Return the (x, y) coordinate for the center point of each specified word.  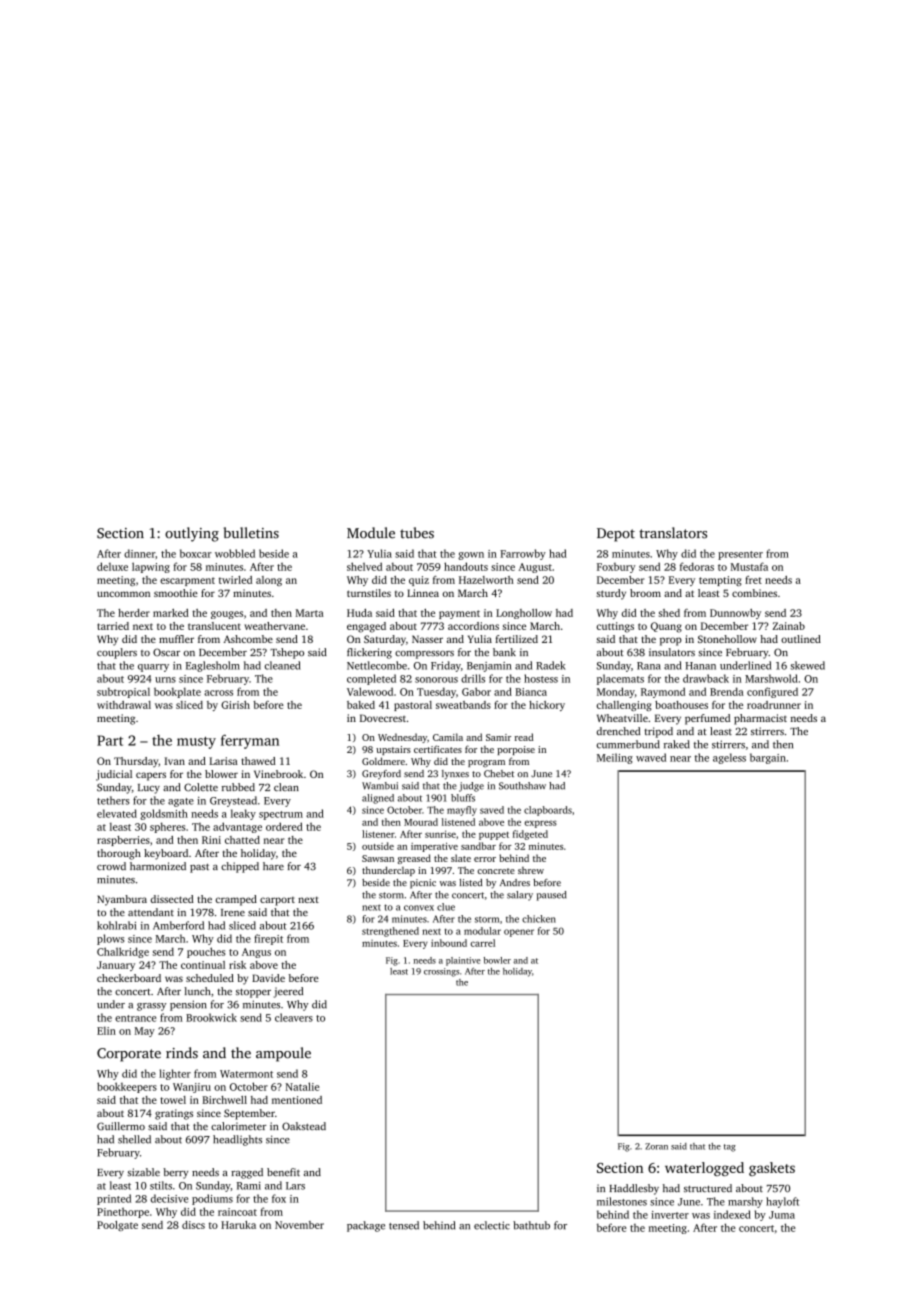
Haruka (238, 1225)
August (535, 568)
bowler (497, 960)
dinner (139, 553)
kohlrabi (117, 925)
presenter (740, 555)
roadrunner (774, 705)
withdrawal (124, 705)
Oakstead (304, 1126)
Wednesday (402, 738)
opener (519, 933)
